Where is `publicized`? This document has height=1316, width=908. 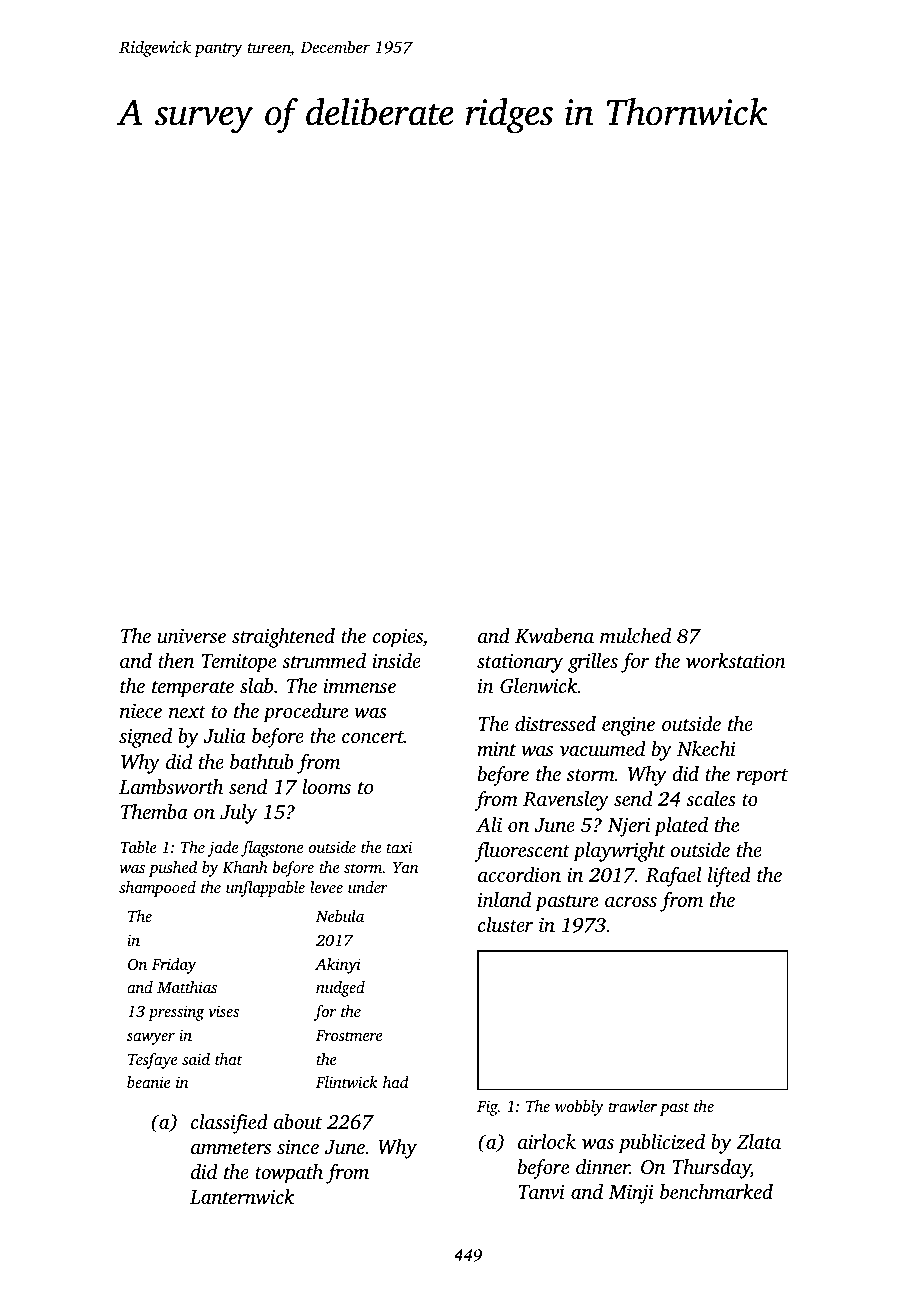 publicized is located at coordinates (661, 1144).
